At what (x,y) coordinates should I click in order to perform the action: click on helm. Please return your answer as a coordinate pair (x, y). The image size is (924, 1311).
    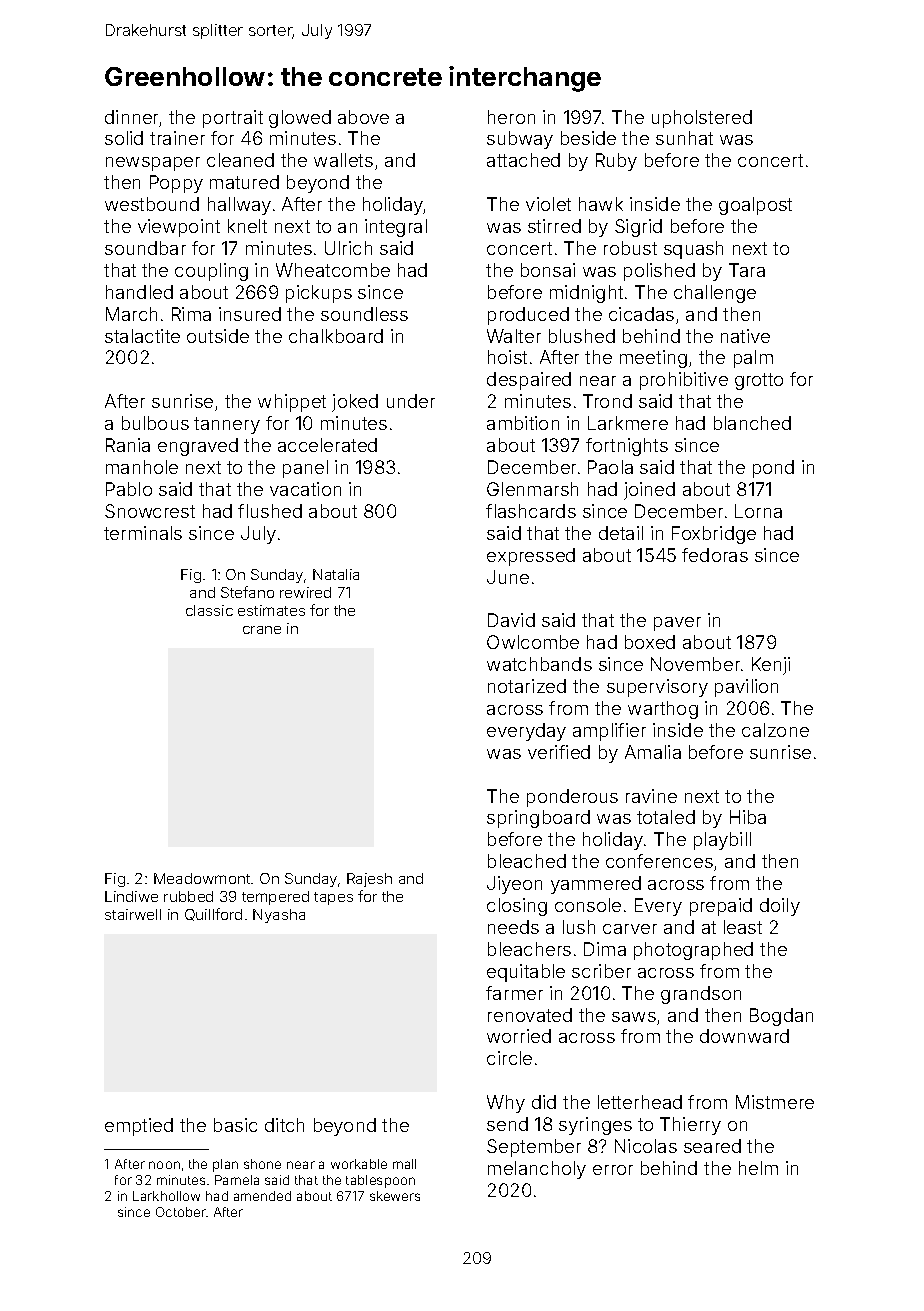
    Looking at the image, I should click on (758, 1168).
